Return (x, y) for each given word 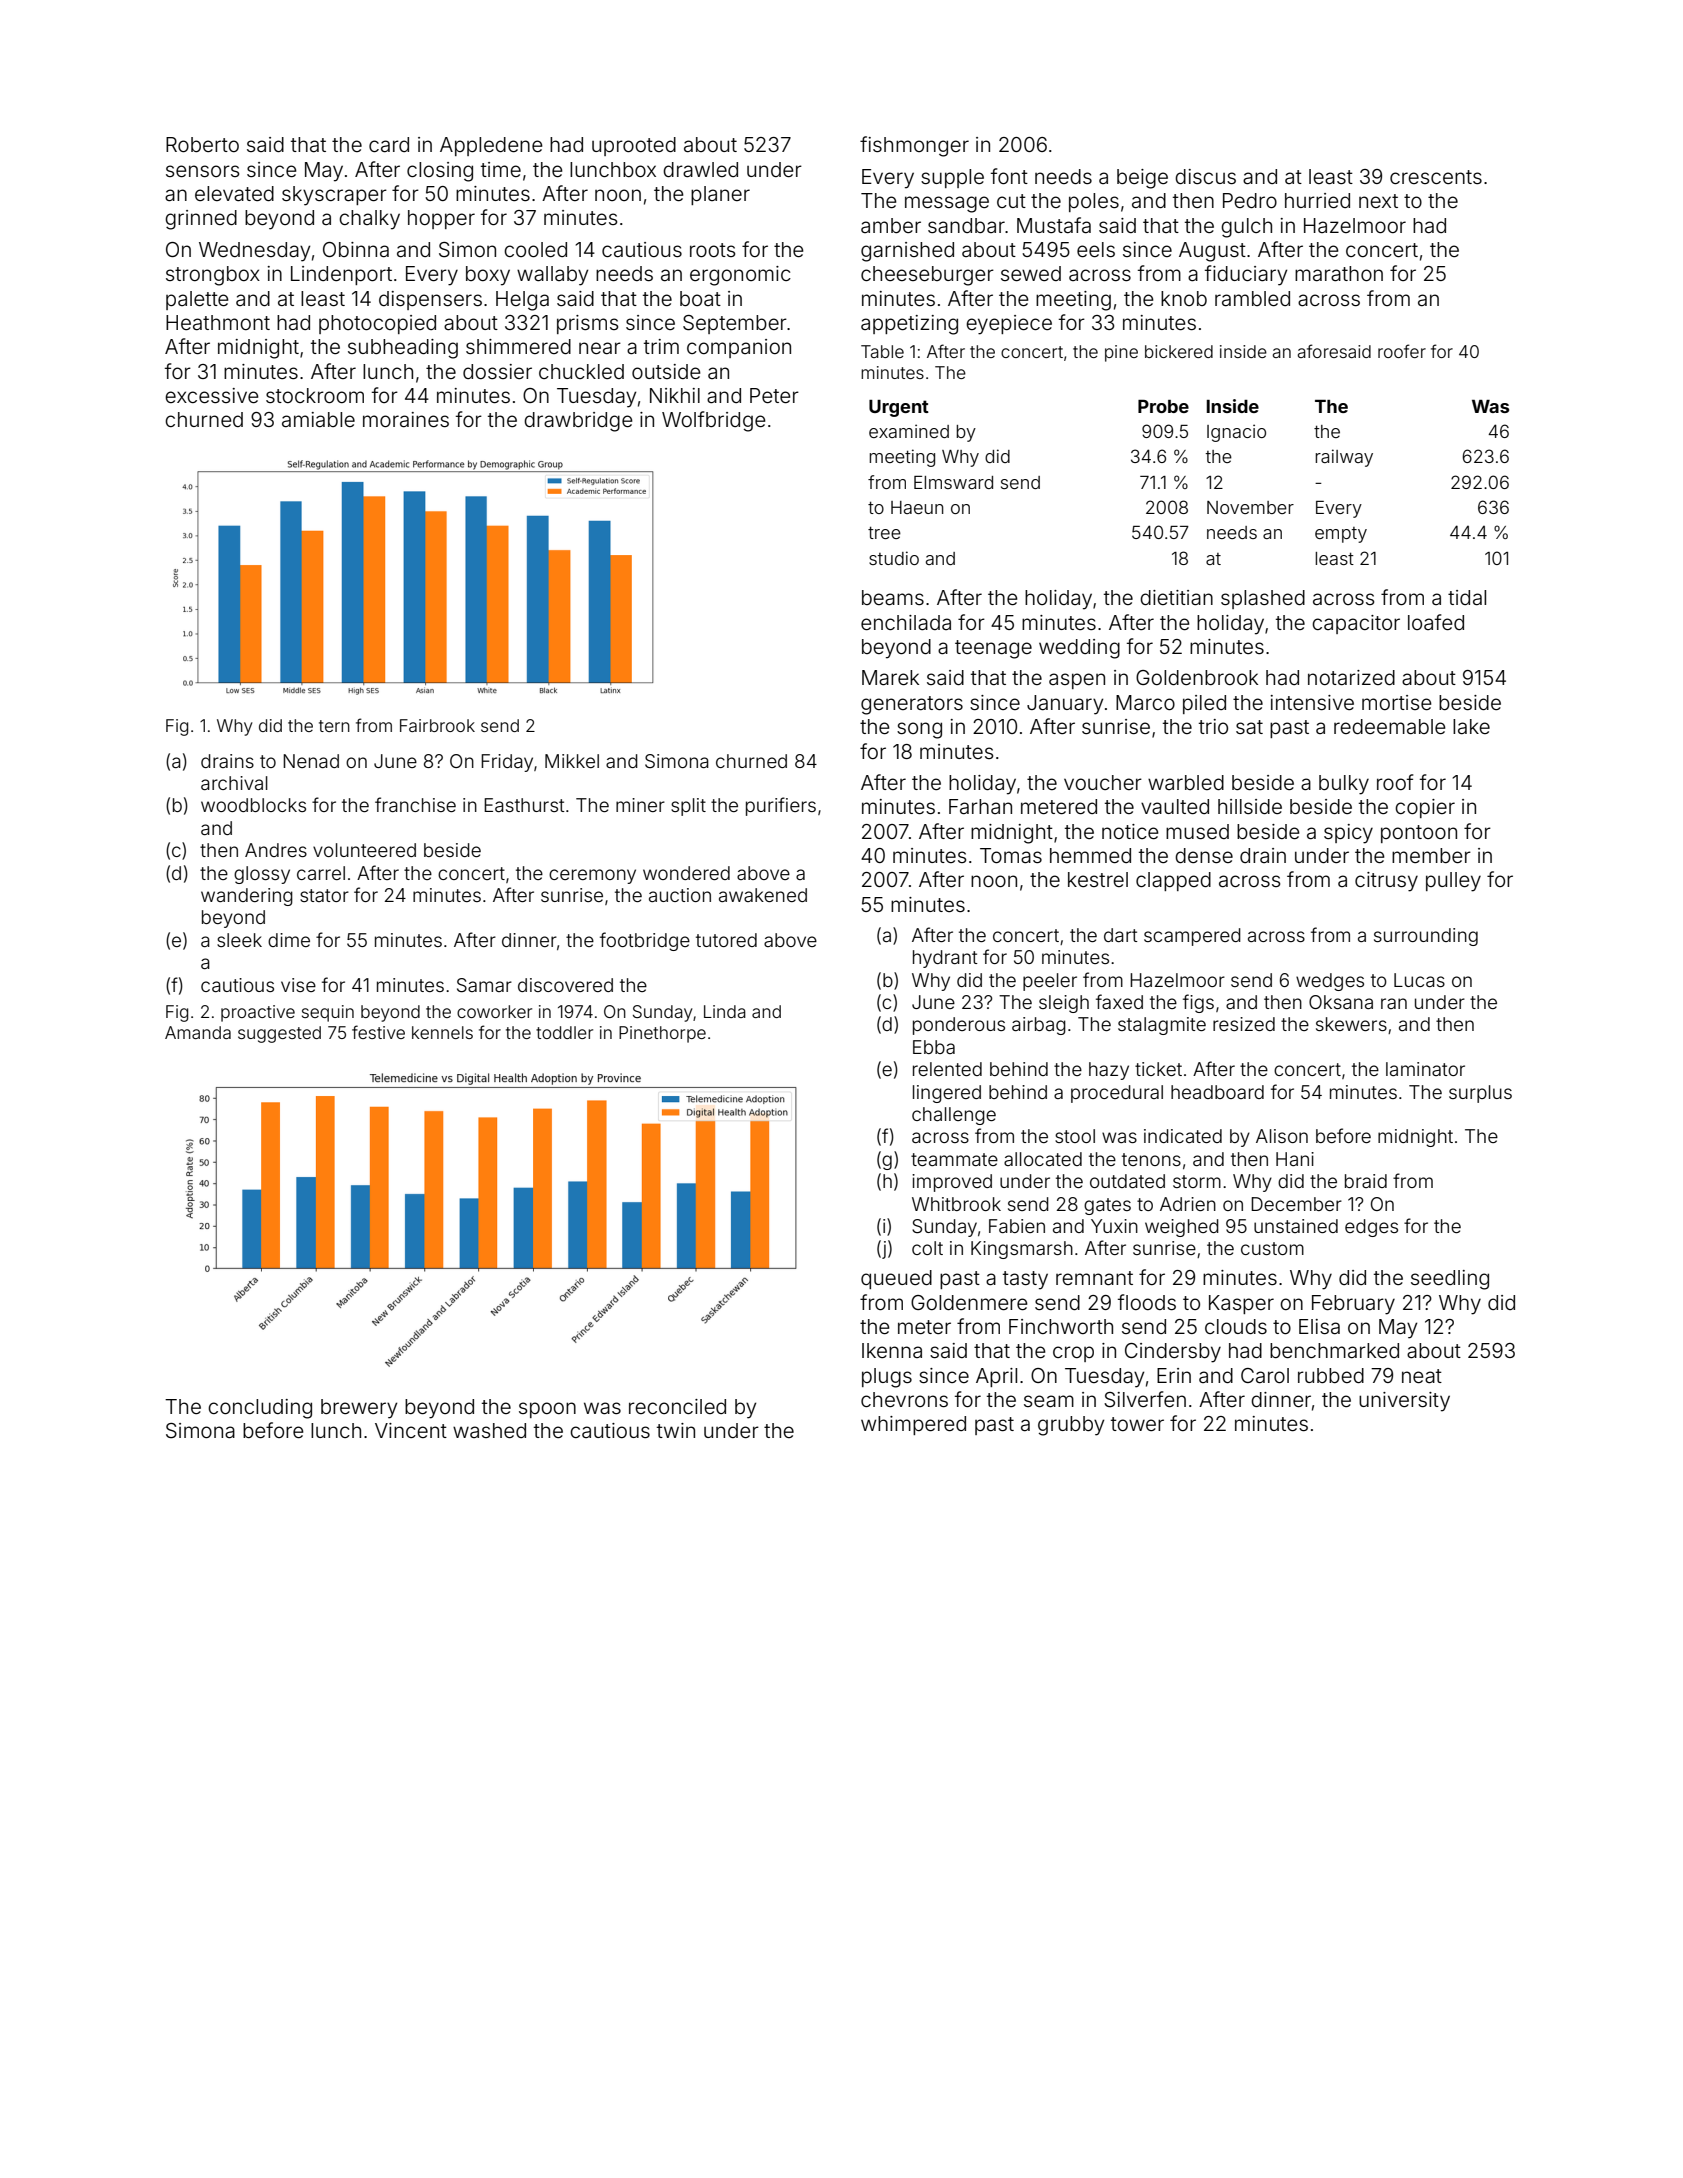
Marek (890, 677)
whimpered (913, 1425)
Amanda (198, 1032)
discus (1205, 176)
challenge (954, 1116)
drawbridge (578, 422)
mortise (1397, 702)
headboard (1217, 1092)
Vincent (411, 1430)
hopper (441, 219)
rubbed (1331, 1375)
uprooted (634, 146)
